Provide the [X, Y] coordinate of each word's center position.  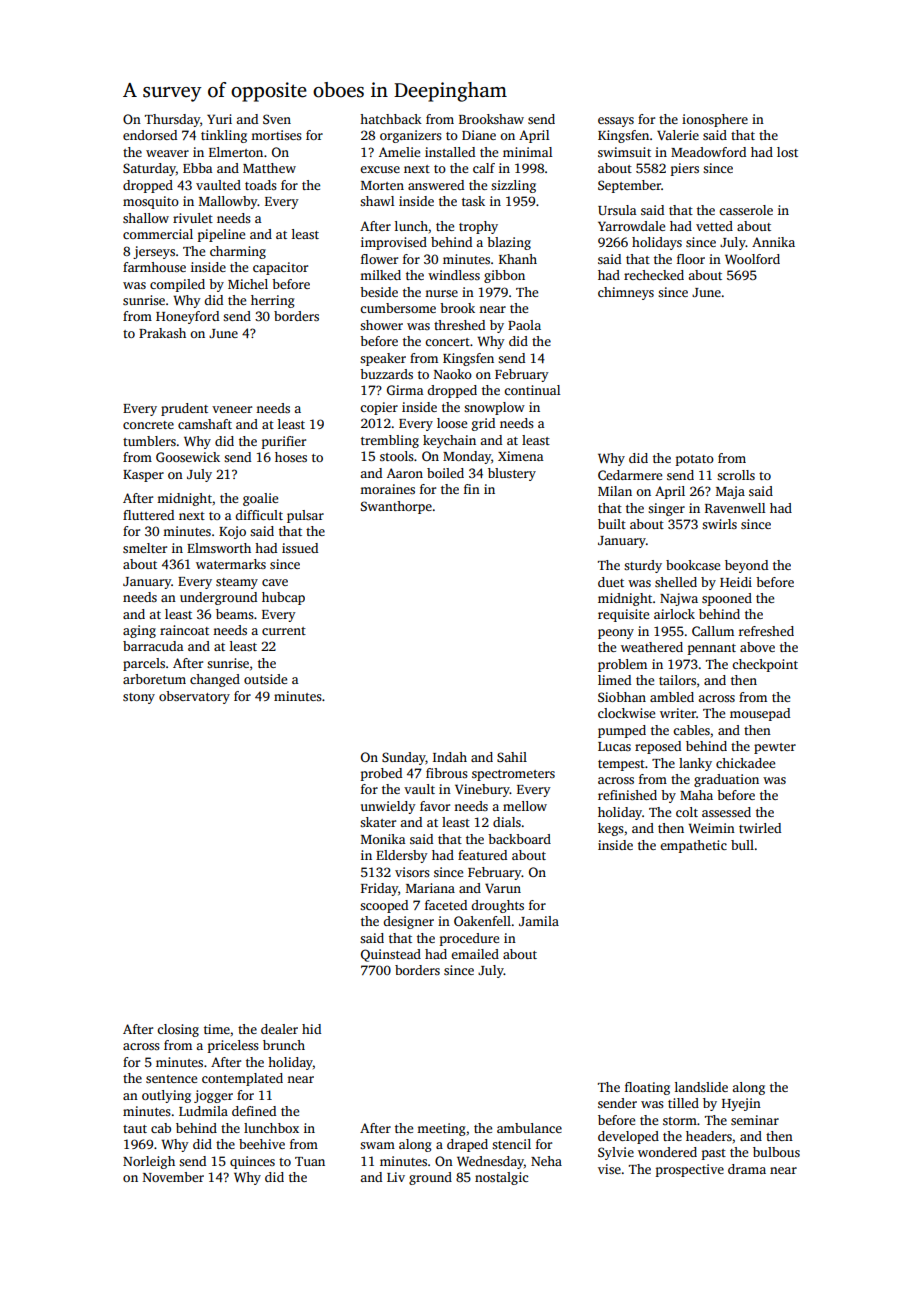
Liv [396, 1177]
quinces [252, 1162]
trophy [478, 227]
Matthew [269, 168]
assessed [726, 812]
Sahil [512, 757]
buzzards [386, 374]
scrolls [736, 475]
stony [139, 698]
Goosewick [188, 457]
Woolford [752, 259]
